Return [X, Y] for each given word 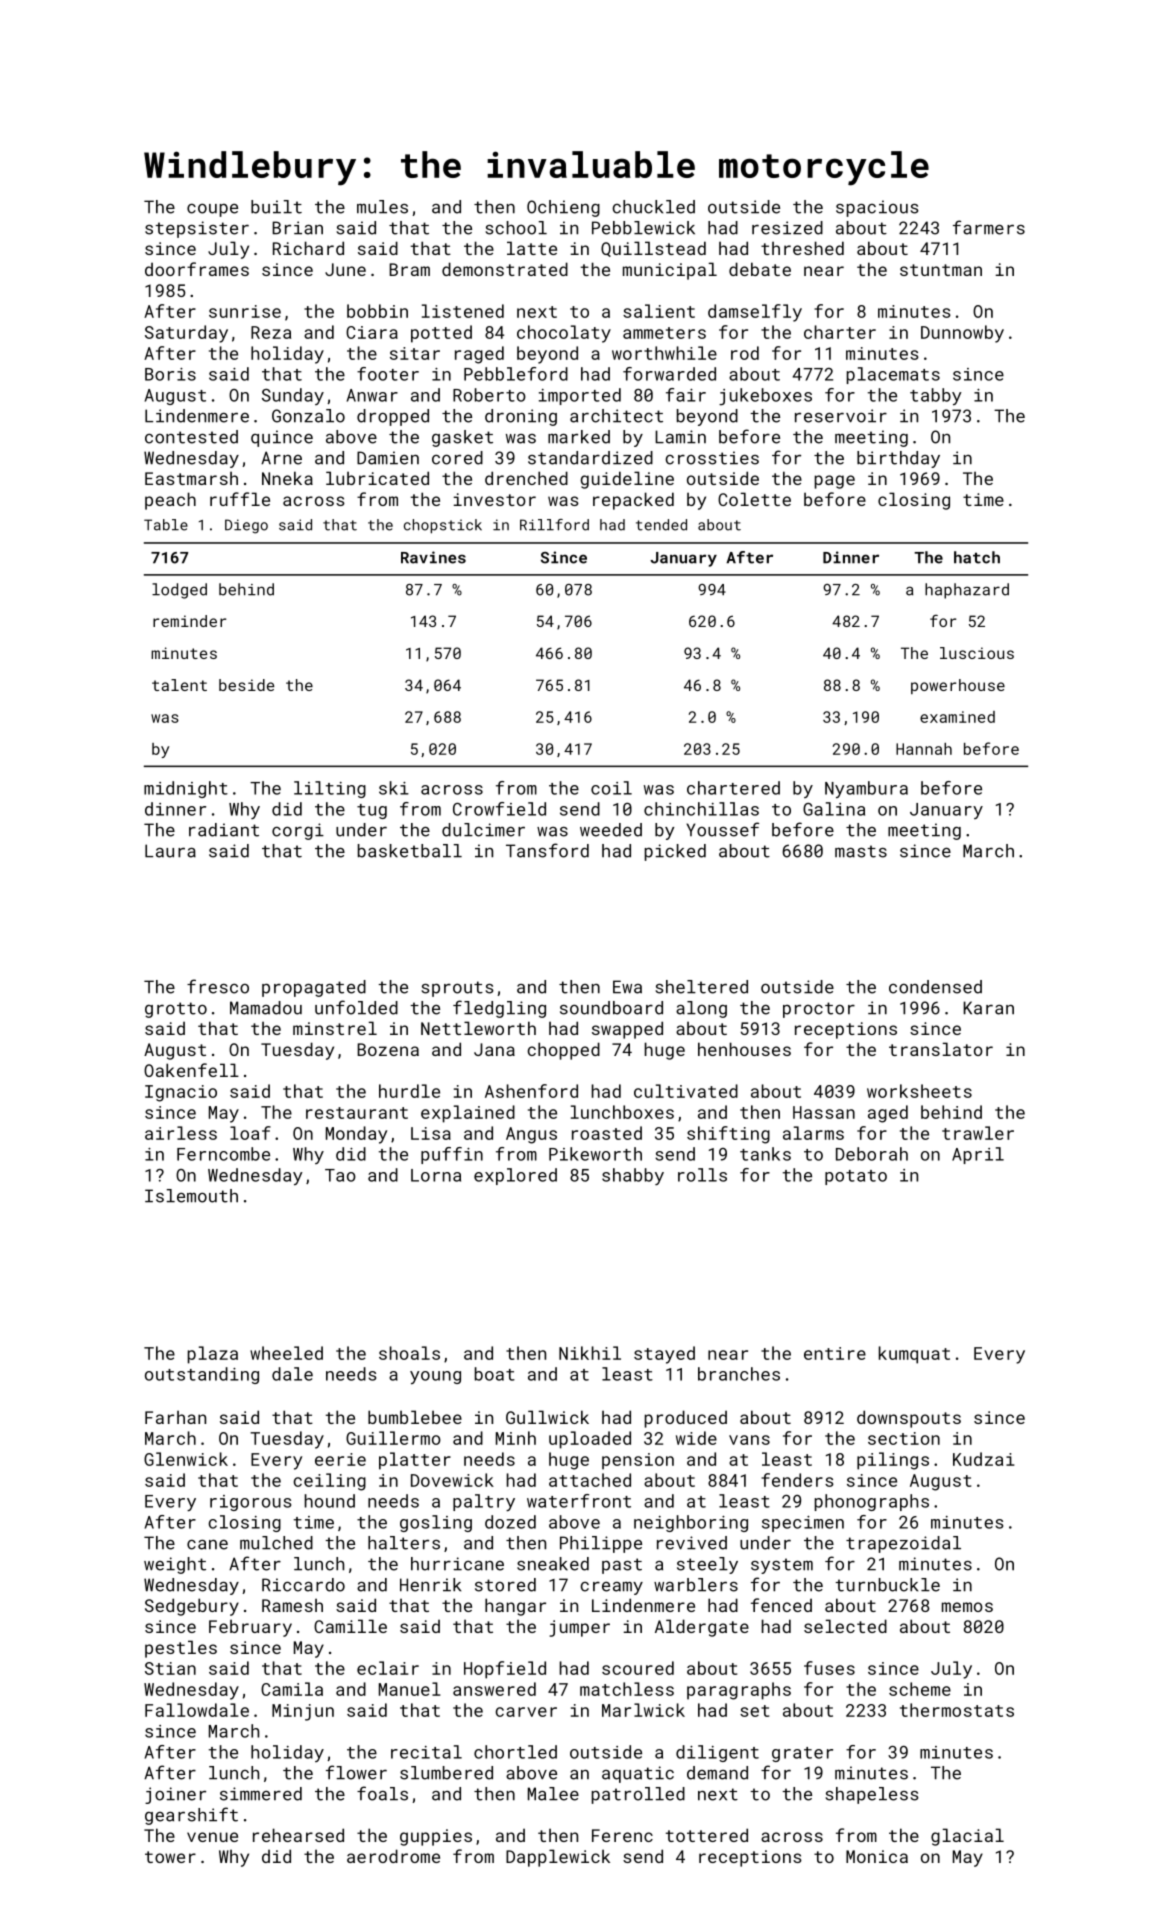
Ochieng [563, 208]
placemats [893, 375]
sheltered [701, 987]
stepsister [197, 229]
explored [515, 1176]
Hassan [824, 1112]
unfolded [356, 1007]
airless [181, 1133]
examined [957, 717]
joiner [175, 1795]
